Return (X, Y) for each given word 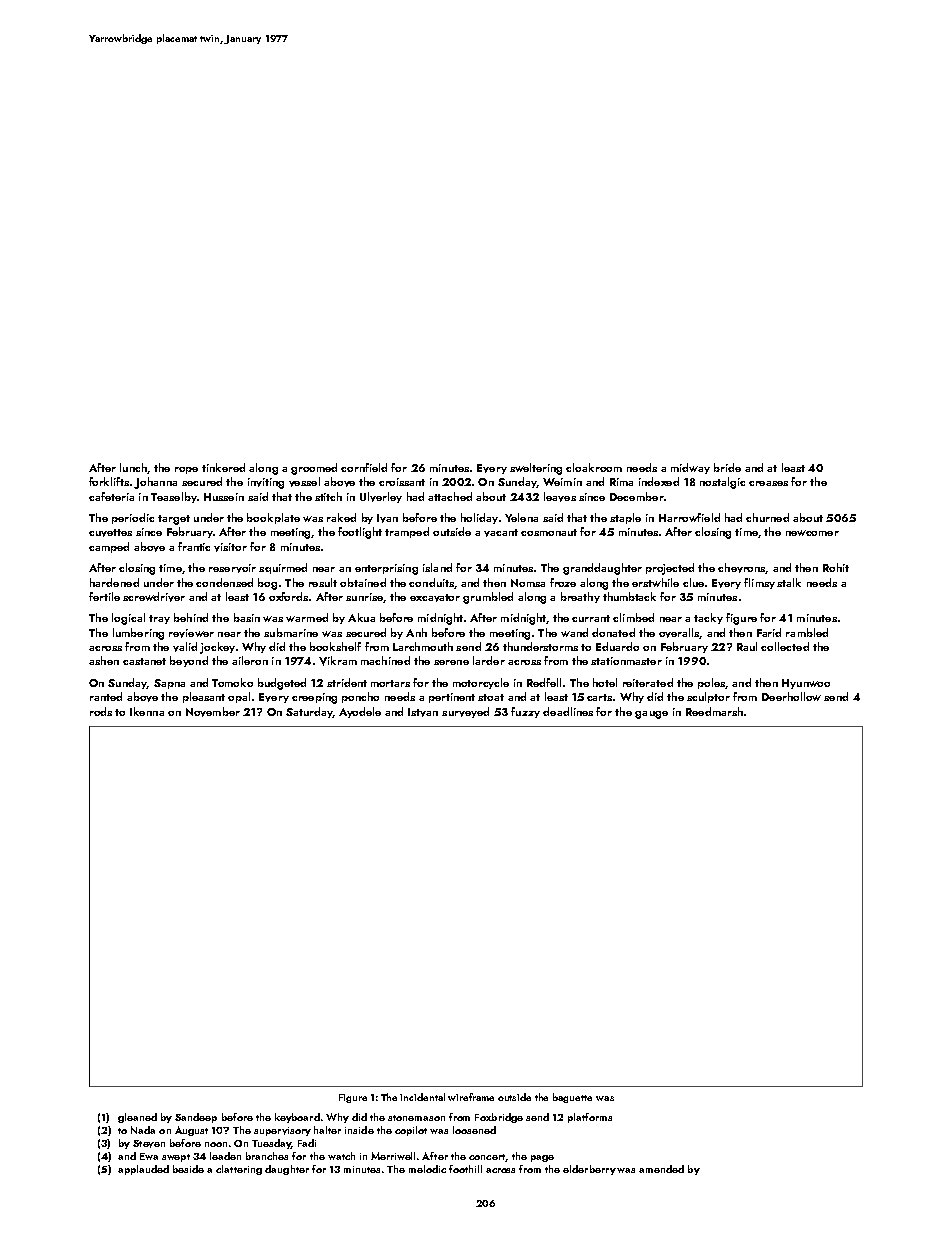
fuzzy (525, 712)
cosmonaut (549, 532)
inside (359, 1130)
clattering (239, 1170)
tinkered (223, 467)
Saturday (309, 712)
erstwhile (655, 582)
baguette (572, 1098)
